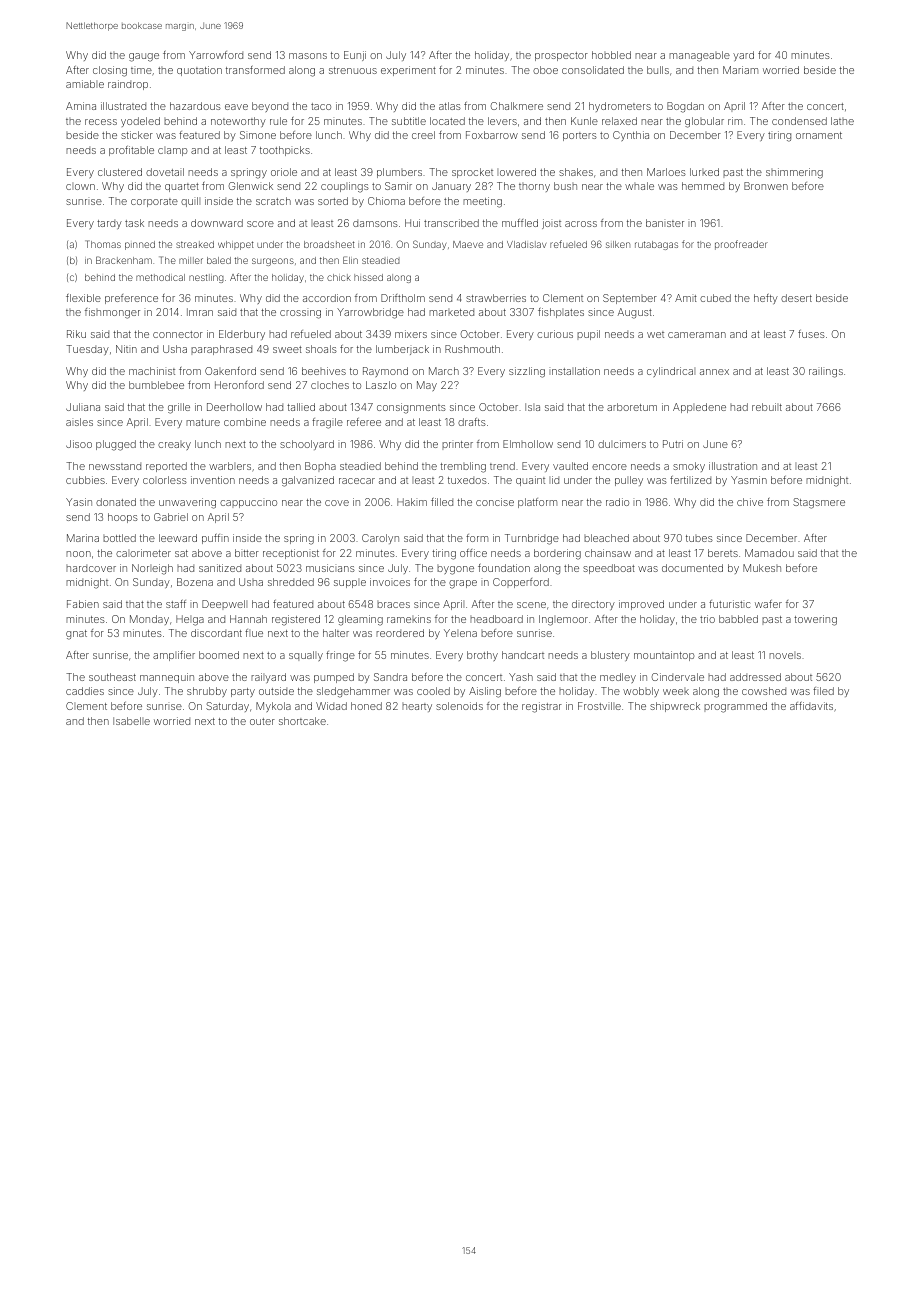  What do you see at coordinates (740, 70) in the page?
I see `Mariam` at bounding box center [740, 70].
